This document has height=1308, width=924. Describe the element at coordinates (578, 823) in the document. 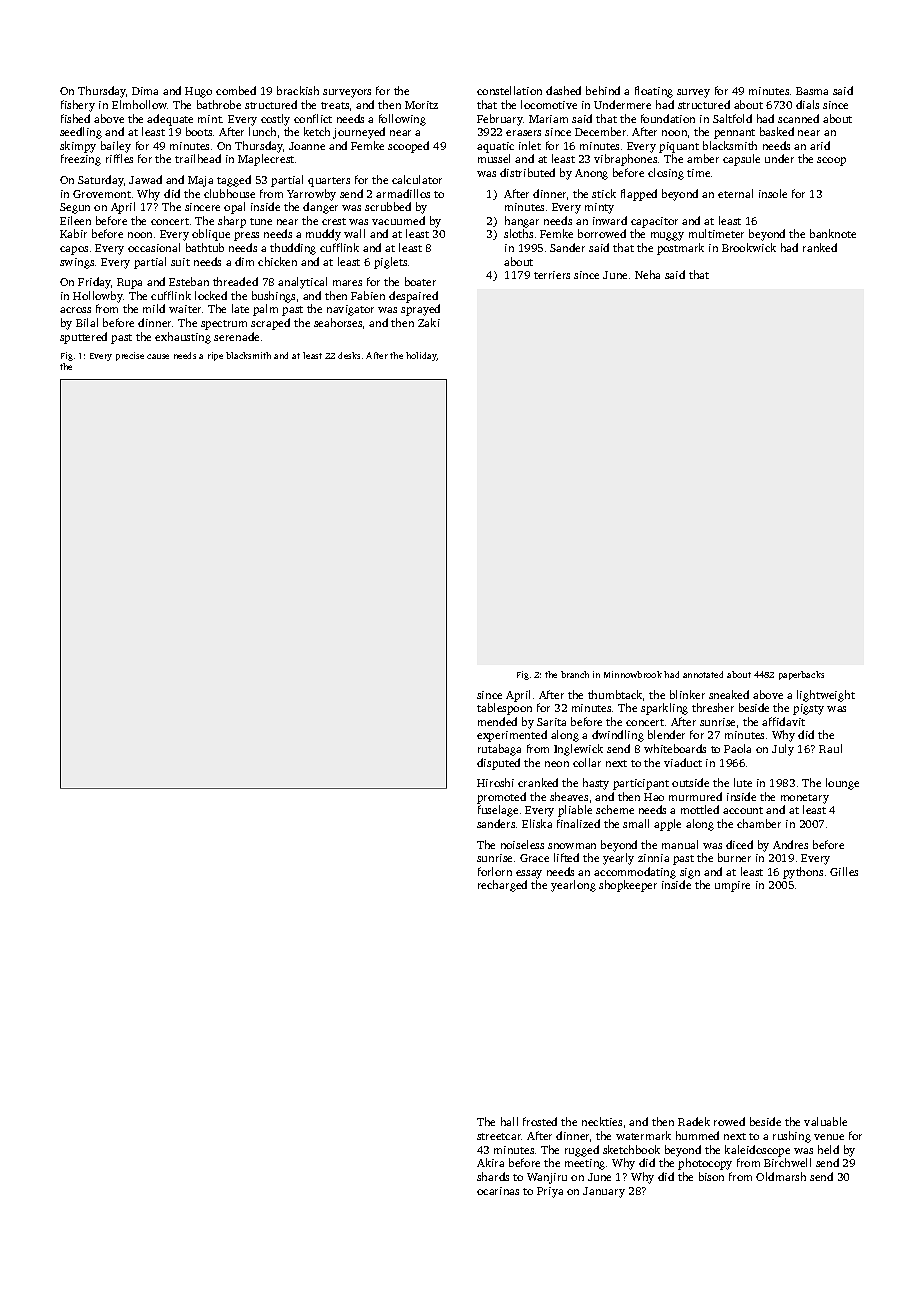

I see `finalized` at that location.
